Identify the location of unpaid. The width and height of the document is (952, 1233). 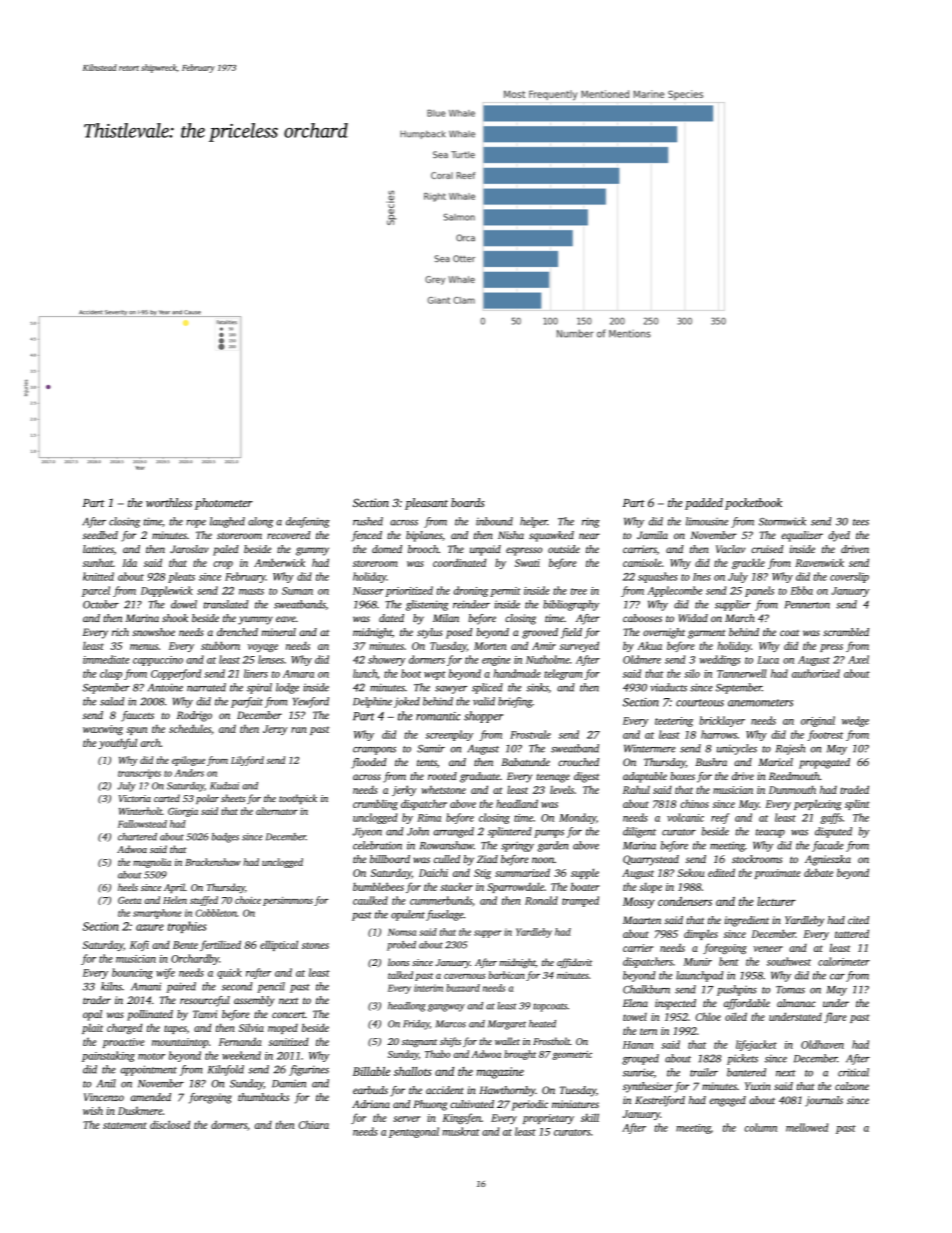
(485, 550).
